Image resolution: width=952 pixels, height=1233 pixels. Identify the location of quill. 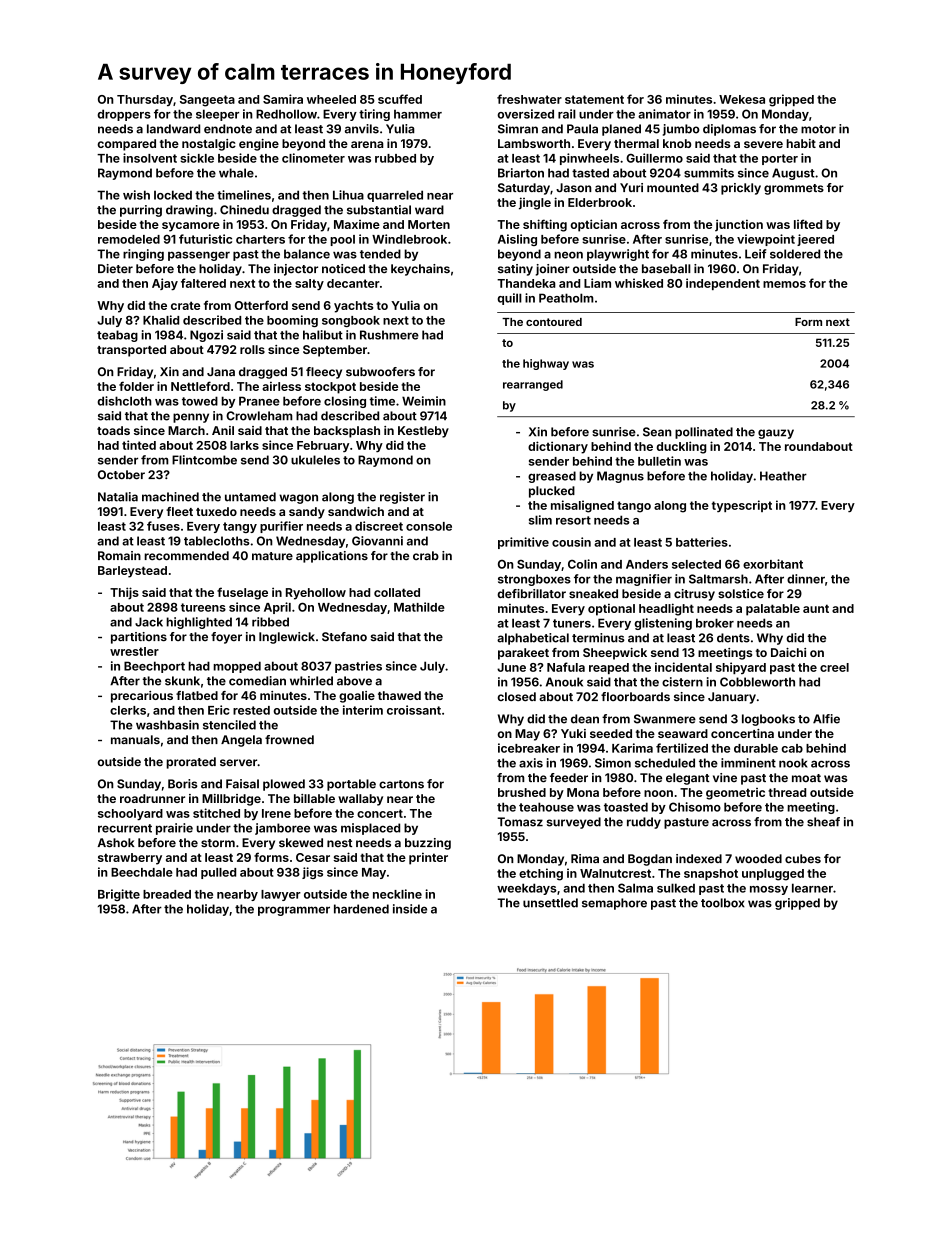
(509, 299).
